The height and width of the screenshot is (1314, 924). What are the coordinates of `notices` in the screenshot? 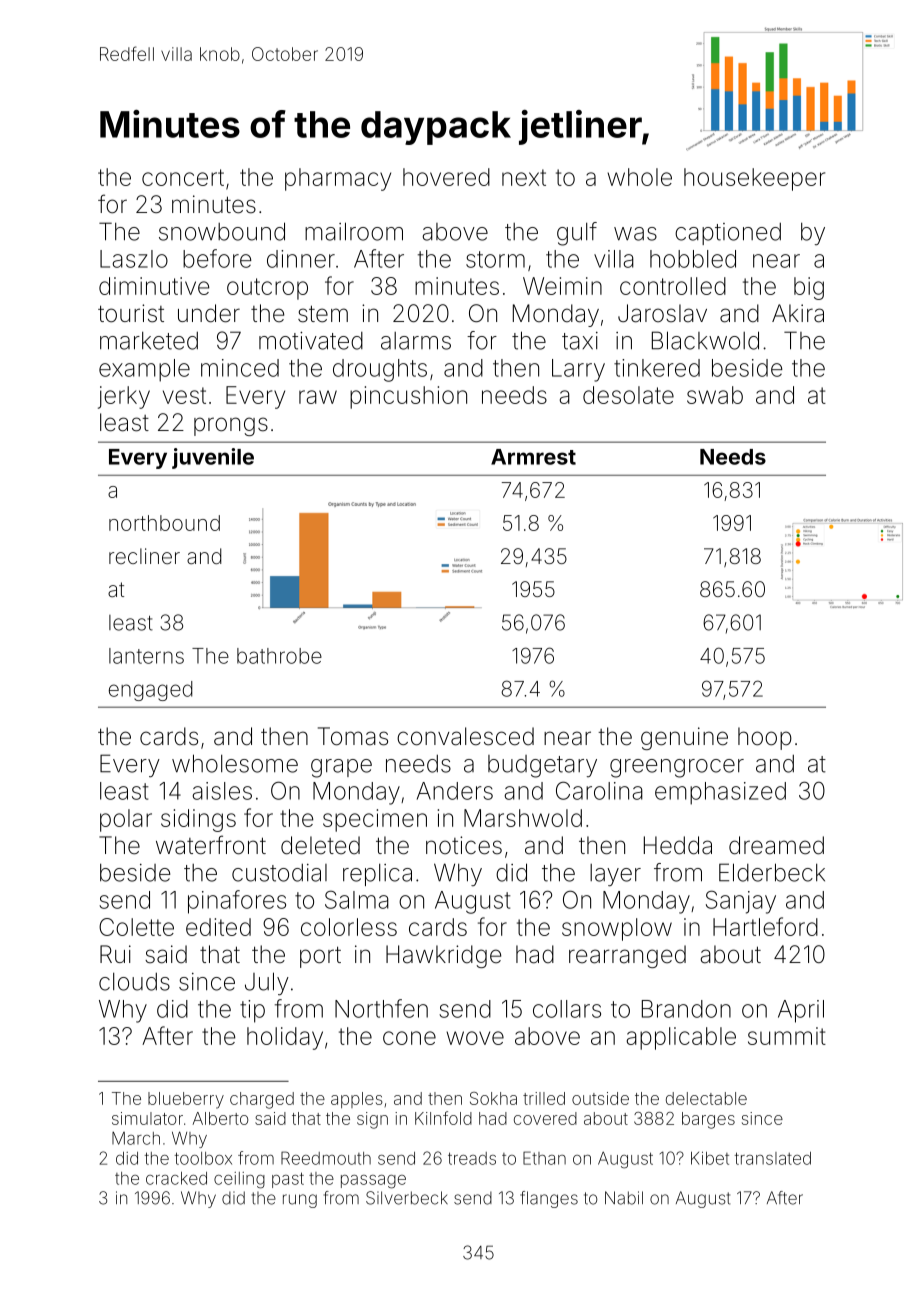 It's located at (464, 845).
